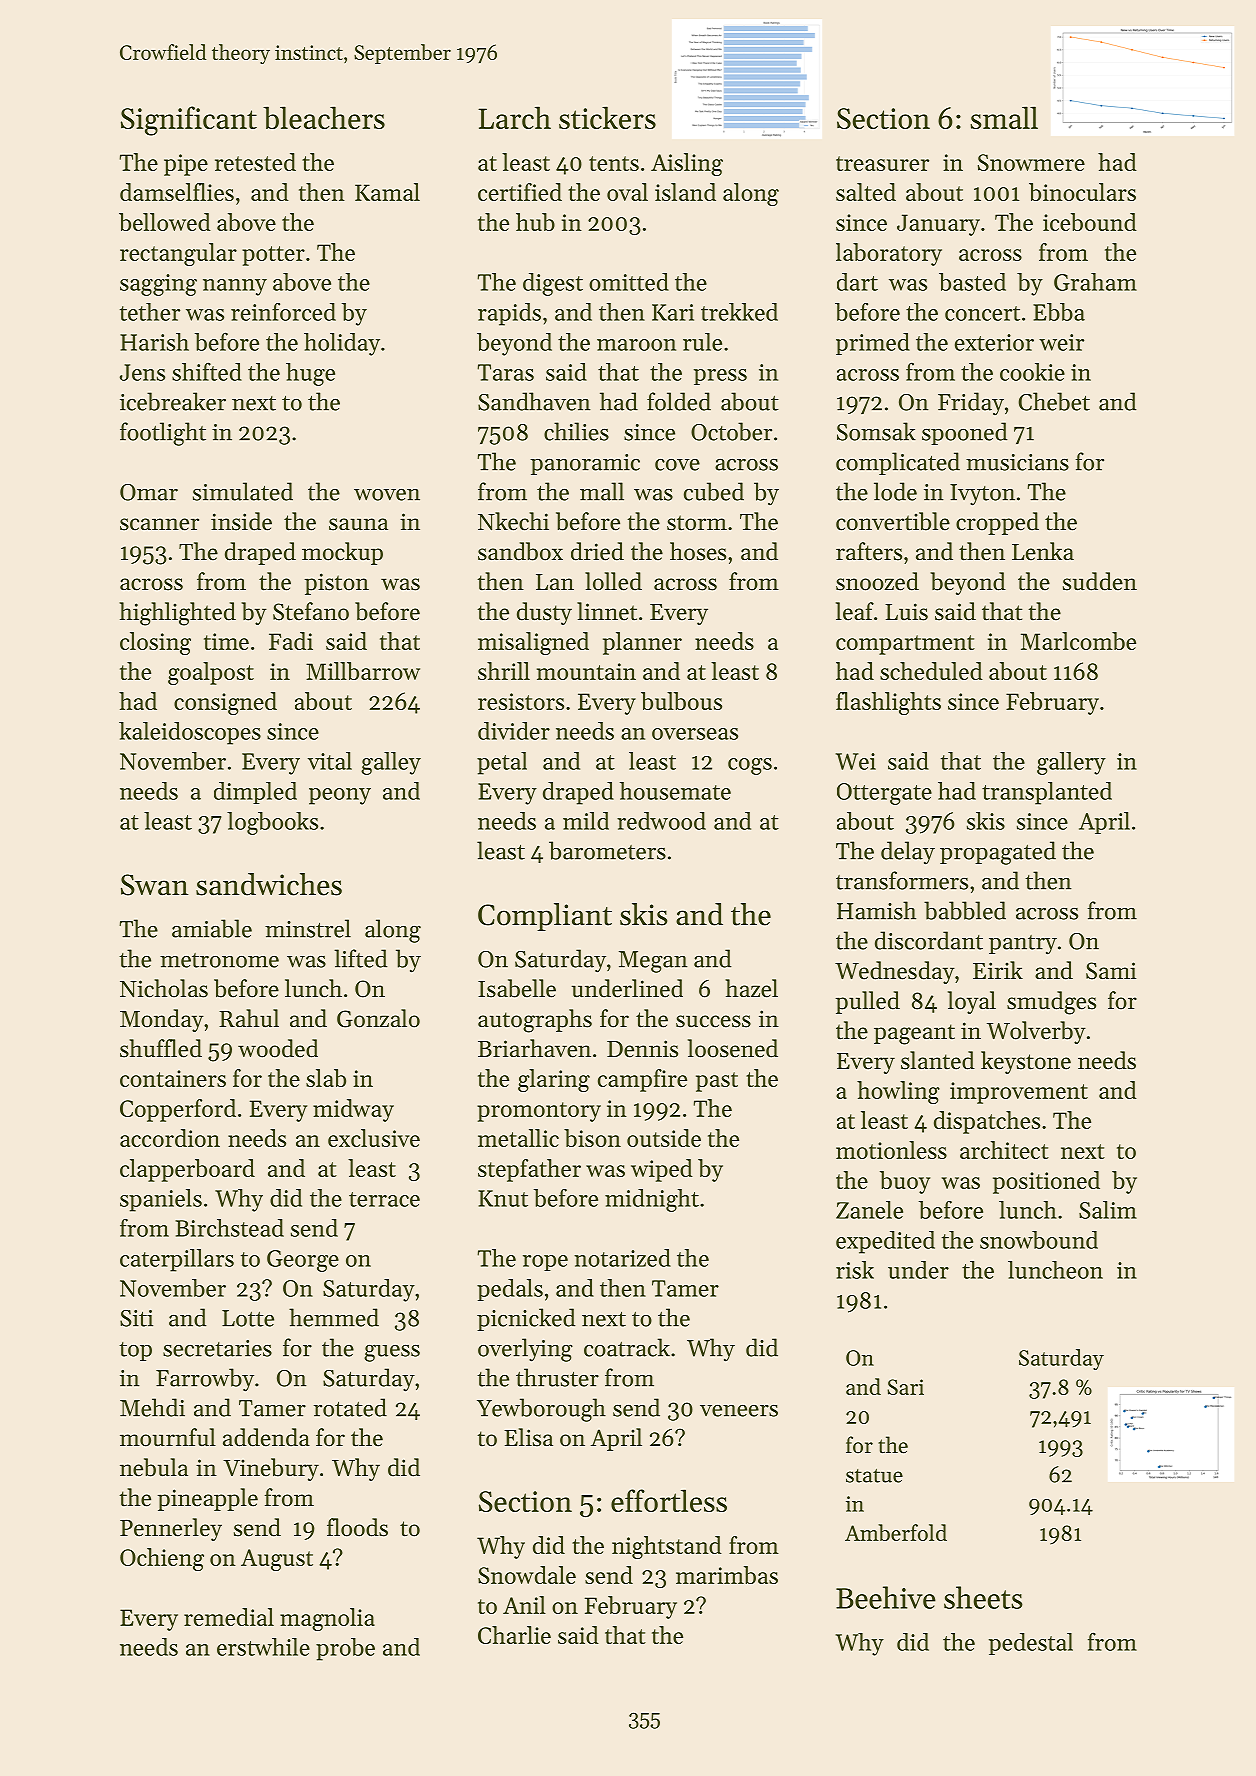 This image has height=1776, width=1256. What do you see at coordinates (162, 1559) in the image?
I see `Ochieng` at bounding box center [162, 1559].
